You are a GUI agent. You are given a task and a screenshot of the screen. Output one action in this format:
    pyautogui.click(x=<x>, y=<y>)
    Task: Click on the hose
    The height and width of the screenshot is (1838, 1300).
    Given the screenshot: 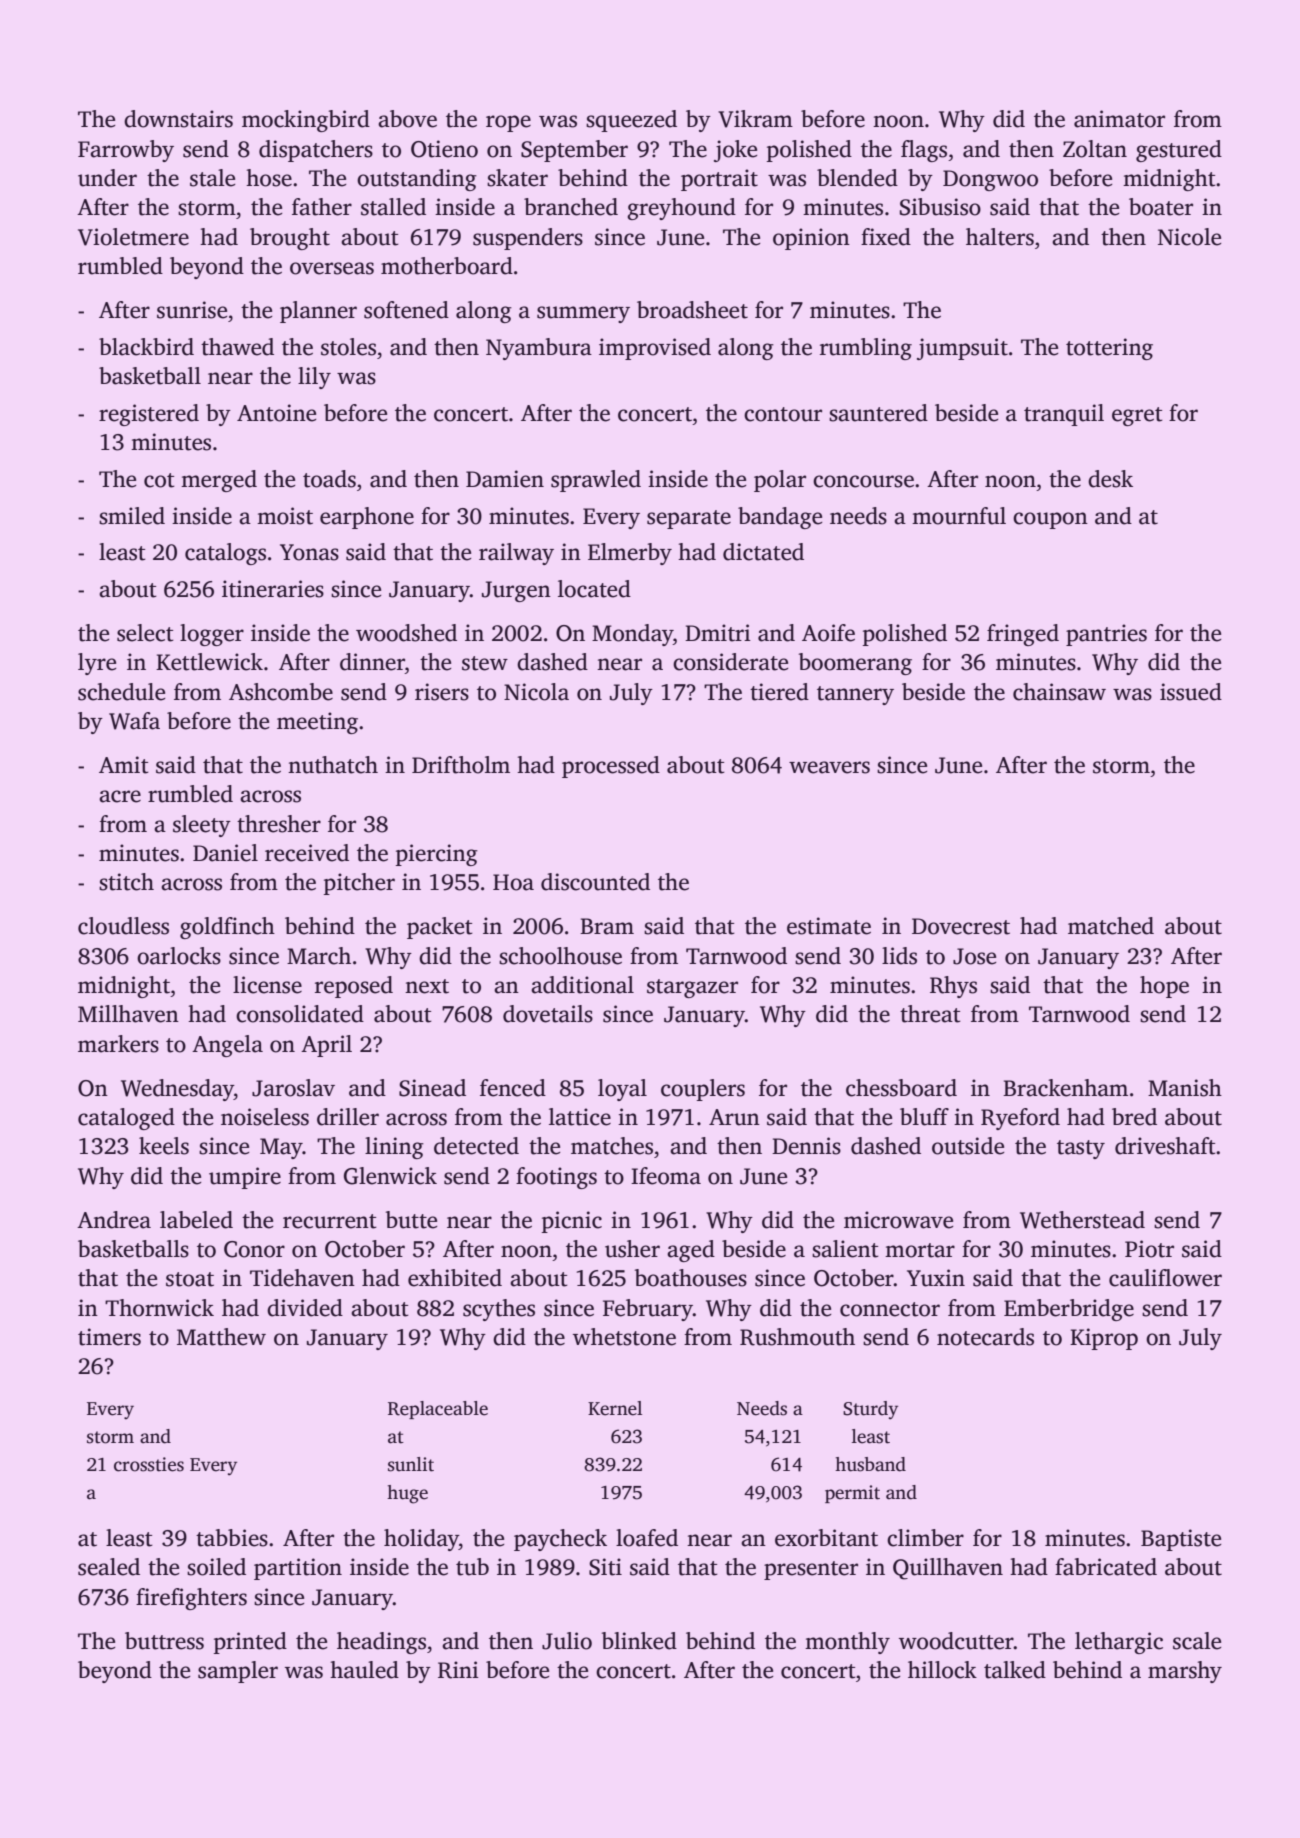 What is the action you would take?
    pyautogui.click(x=269, y=178)
